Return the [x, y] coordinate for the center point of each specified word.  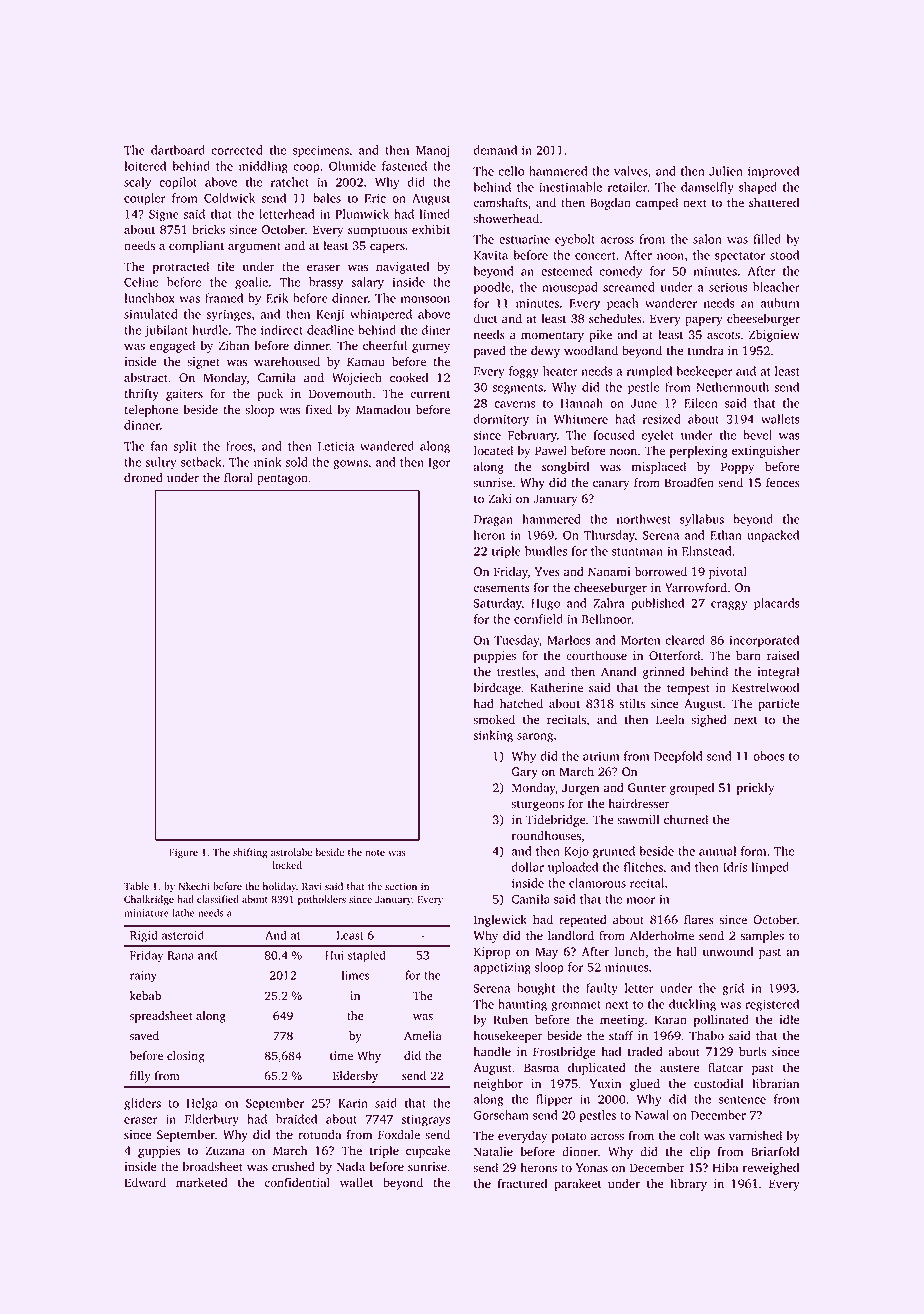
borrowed [661, 571]
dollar [527, 867]
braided [296, 1119]
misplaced [658, 467]
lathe [183, 913]
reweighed [771, 1169]
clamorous [597, 883]
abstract [146, 378]
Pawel [551, 451]
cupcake [428, 1151]
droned [143, 477]
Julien [726, 171]
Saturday [497, 604]
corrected [237, 150]
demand [495, 150]
